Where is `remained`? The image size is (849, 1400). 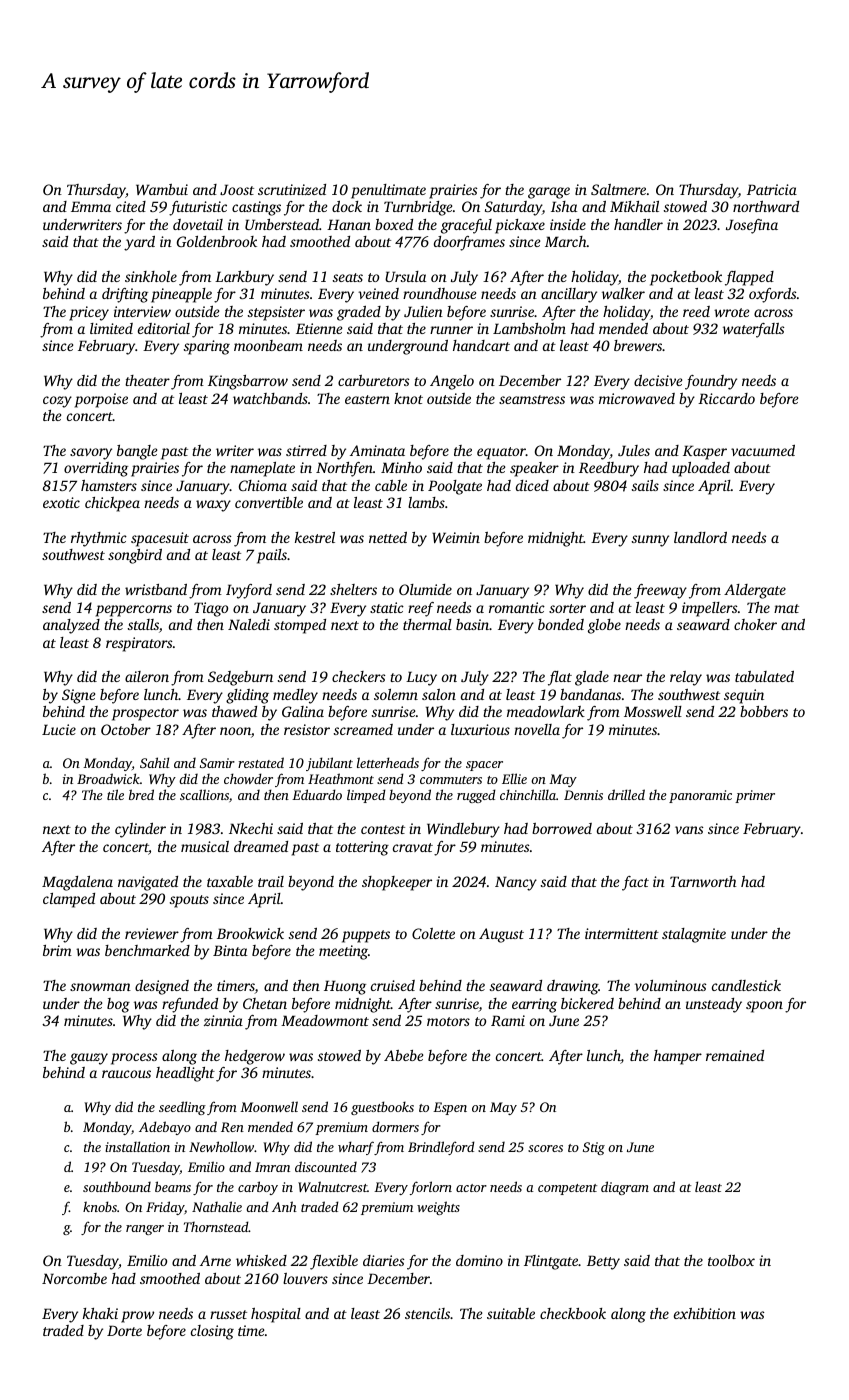
remained is located at coordinates (735, 1055).
